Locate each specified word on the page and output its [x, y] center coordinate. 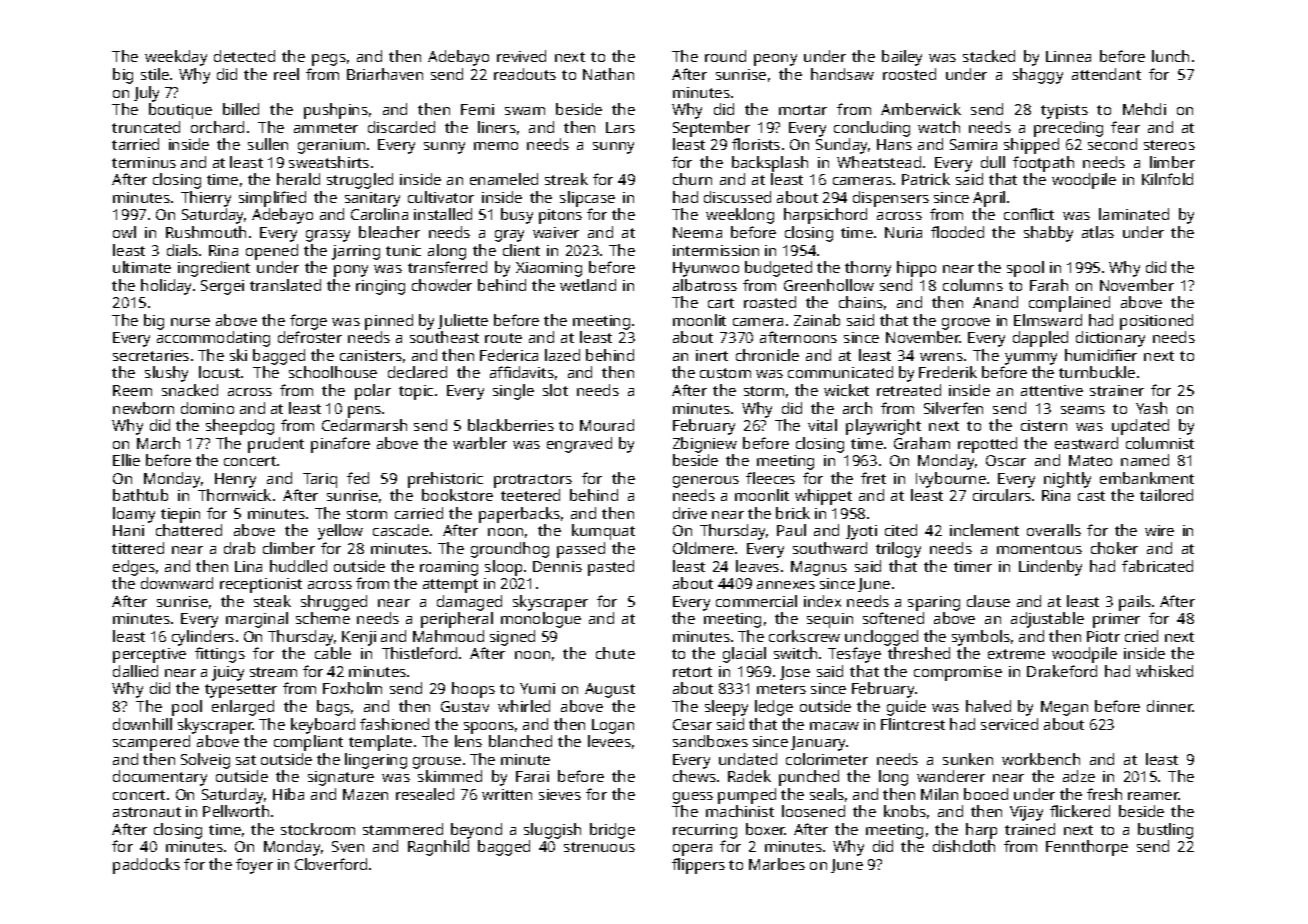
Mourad [607, 425]
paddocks [146, 866]
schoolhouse [333, 372]
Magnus [819, 568]
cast [1091, 496]
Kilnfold [1167, 179]
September [711, 129]
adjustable [1047, 620]
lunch [1170, 56]
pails [1135, 603]
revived [521, 56]
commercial [756, 601]
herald [298, 179]
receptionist [261, 585]
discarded [401, 127]
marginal [257, 620]
